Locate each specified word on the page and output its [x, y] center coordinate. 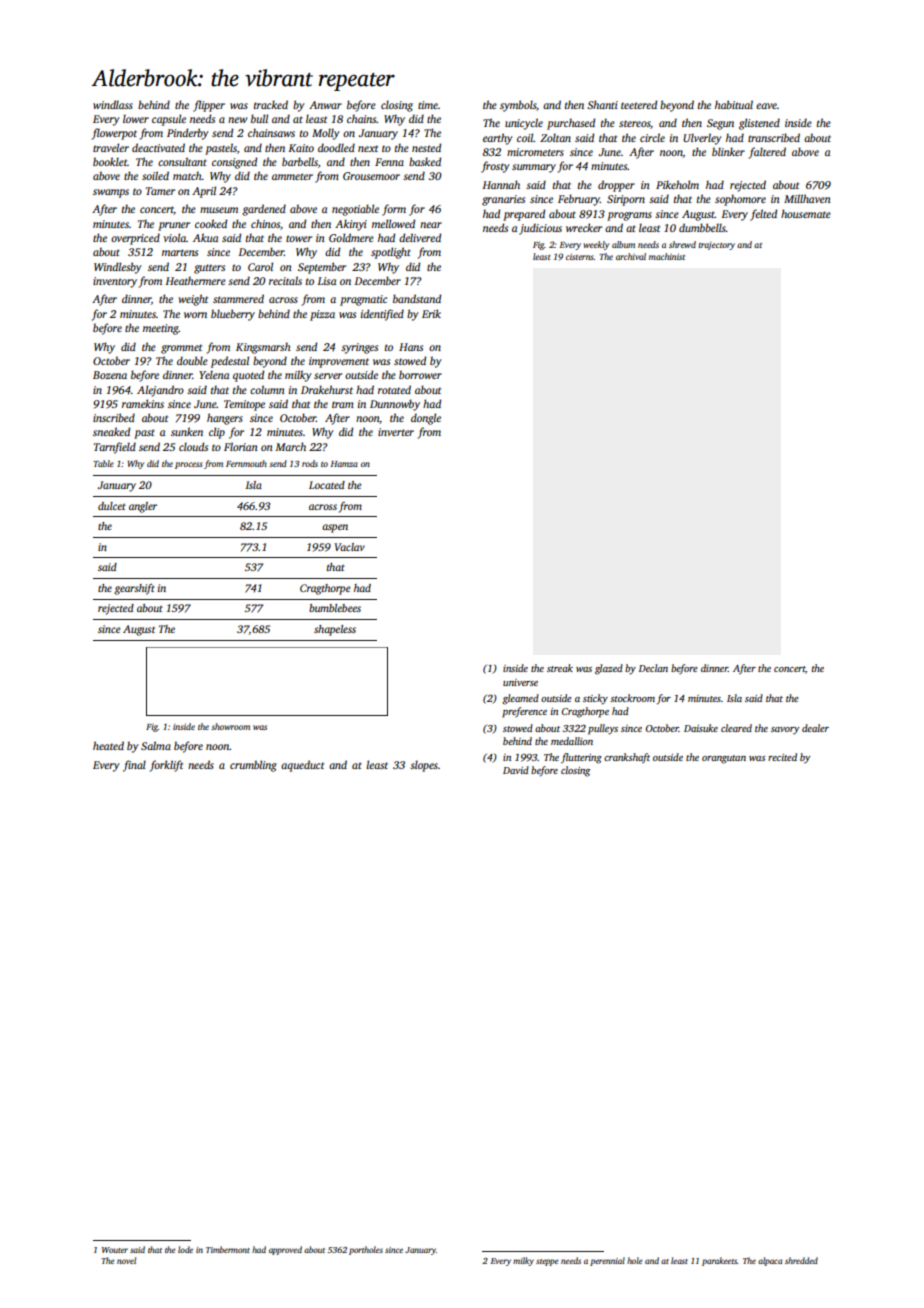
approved [285, 1250]
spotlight [391, 253]
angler [143, 507]
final [134, 766]
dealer [815, 728]
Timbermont [228, 1249]
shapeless [335, 630]
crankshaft [627, 758]
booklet [110, 161]
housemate [806, 213]
